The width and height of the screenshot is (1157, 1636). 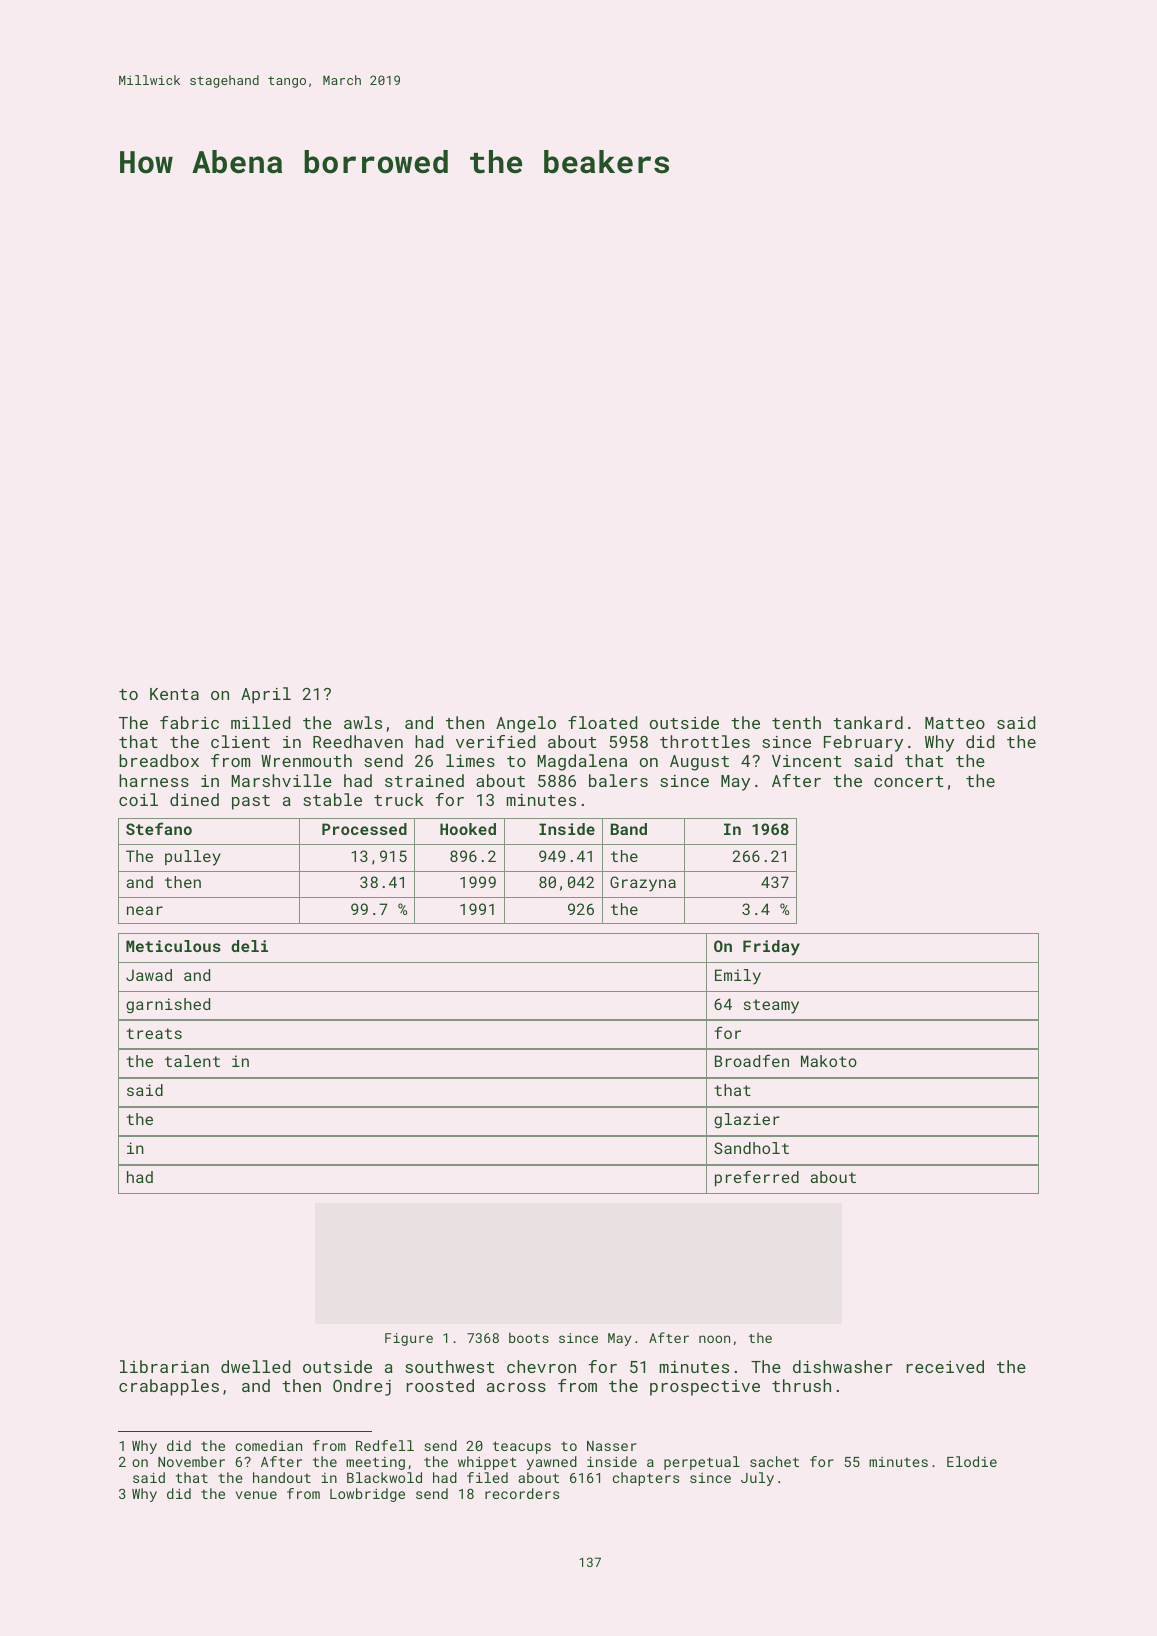 What do you see at coordinates (468, 829) in the screenshot?
I see `Hooked` at bounding box center [468, 829].
